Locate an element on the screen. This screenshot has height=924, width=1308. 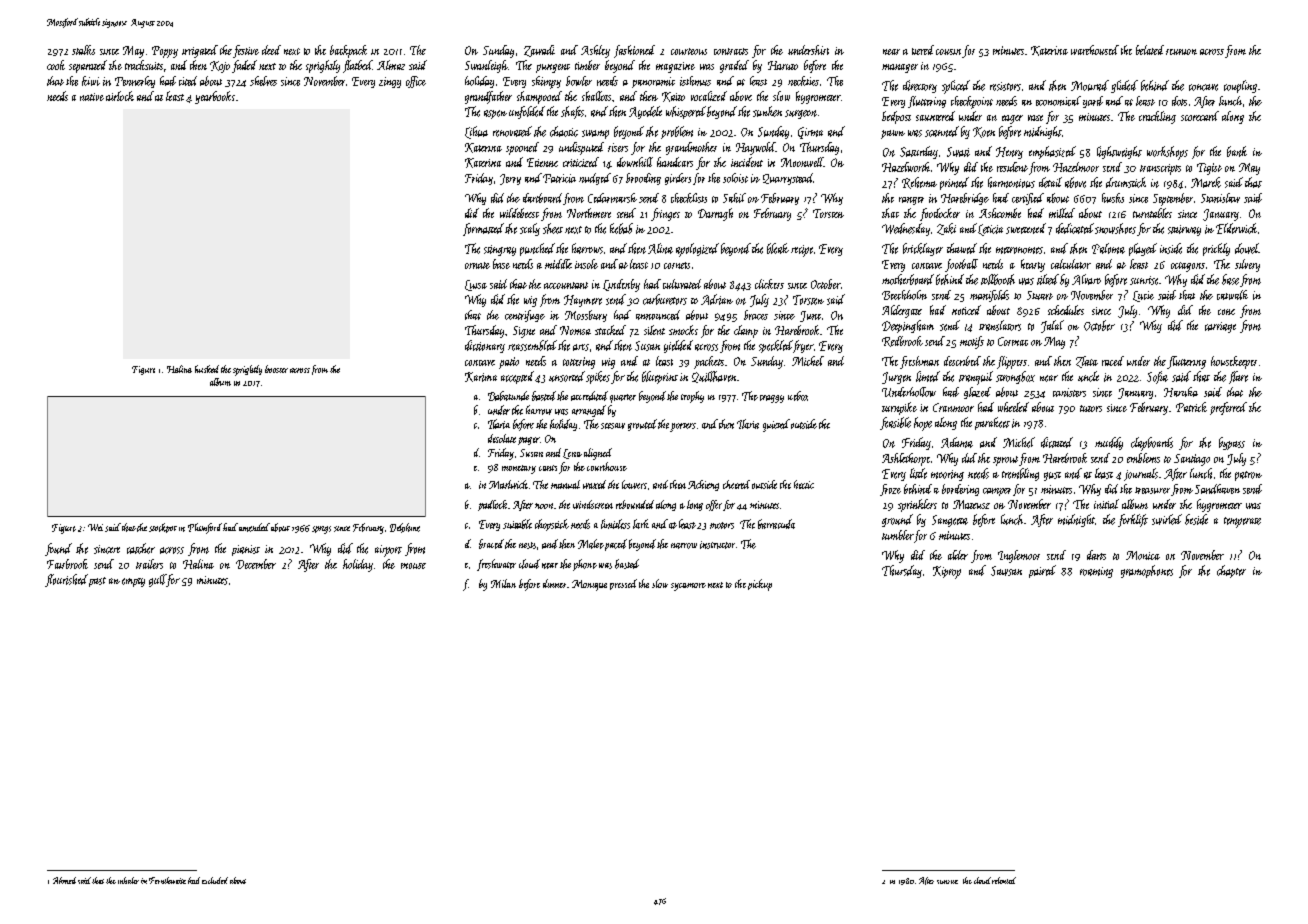
bank is located at coordinates (1237, 151).
